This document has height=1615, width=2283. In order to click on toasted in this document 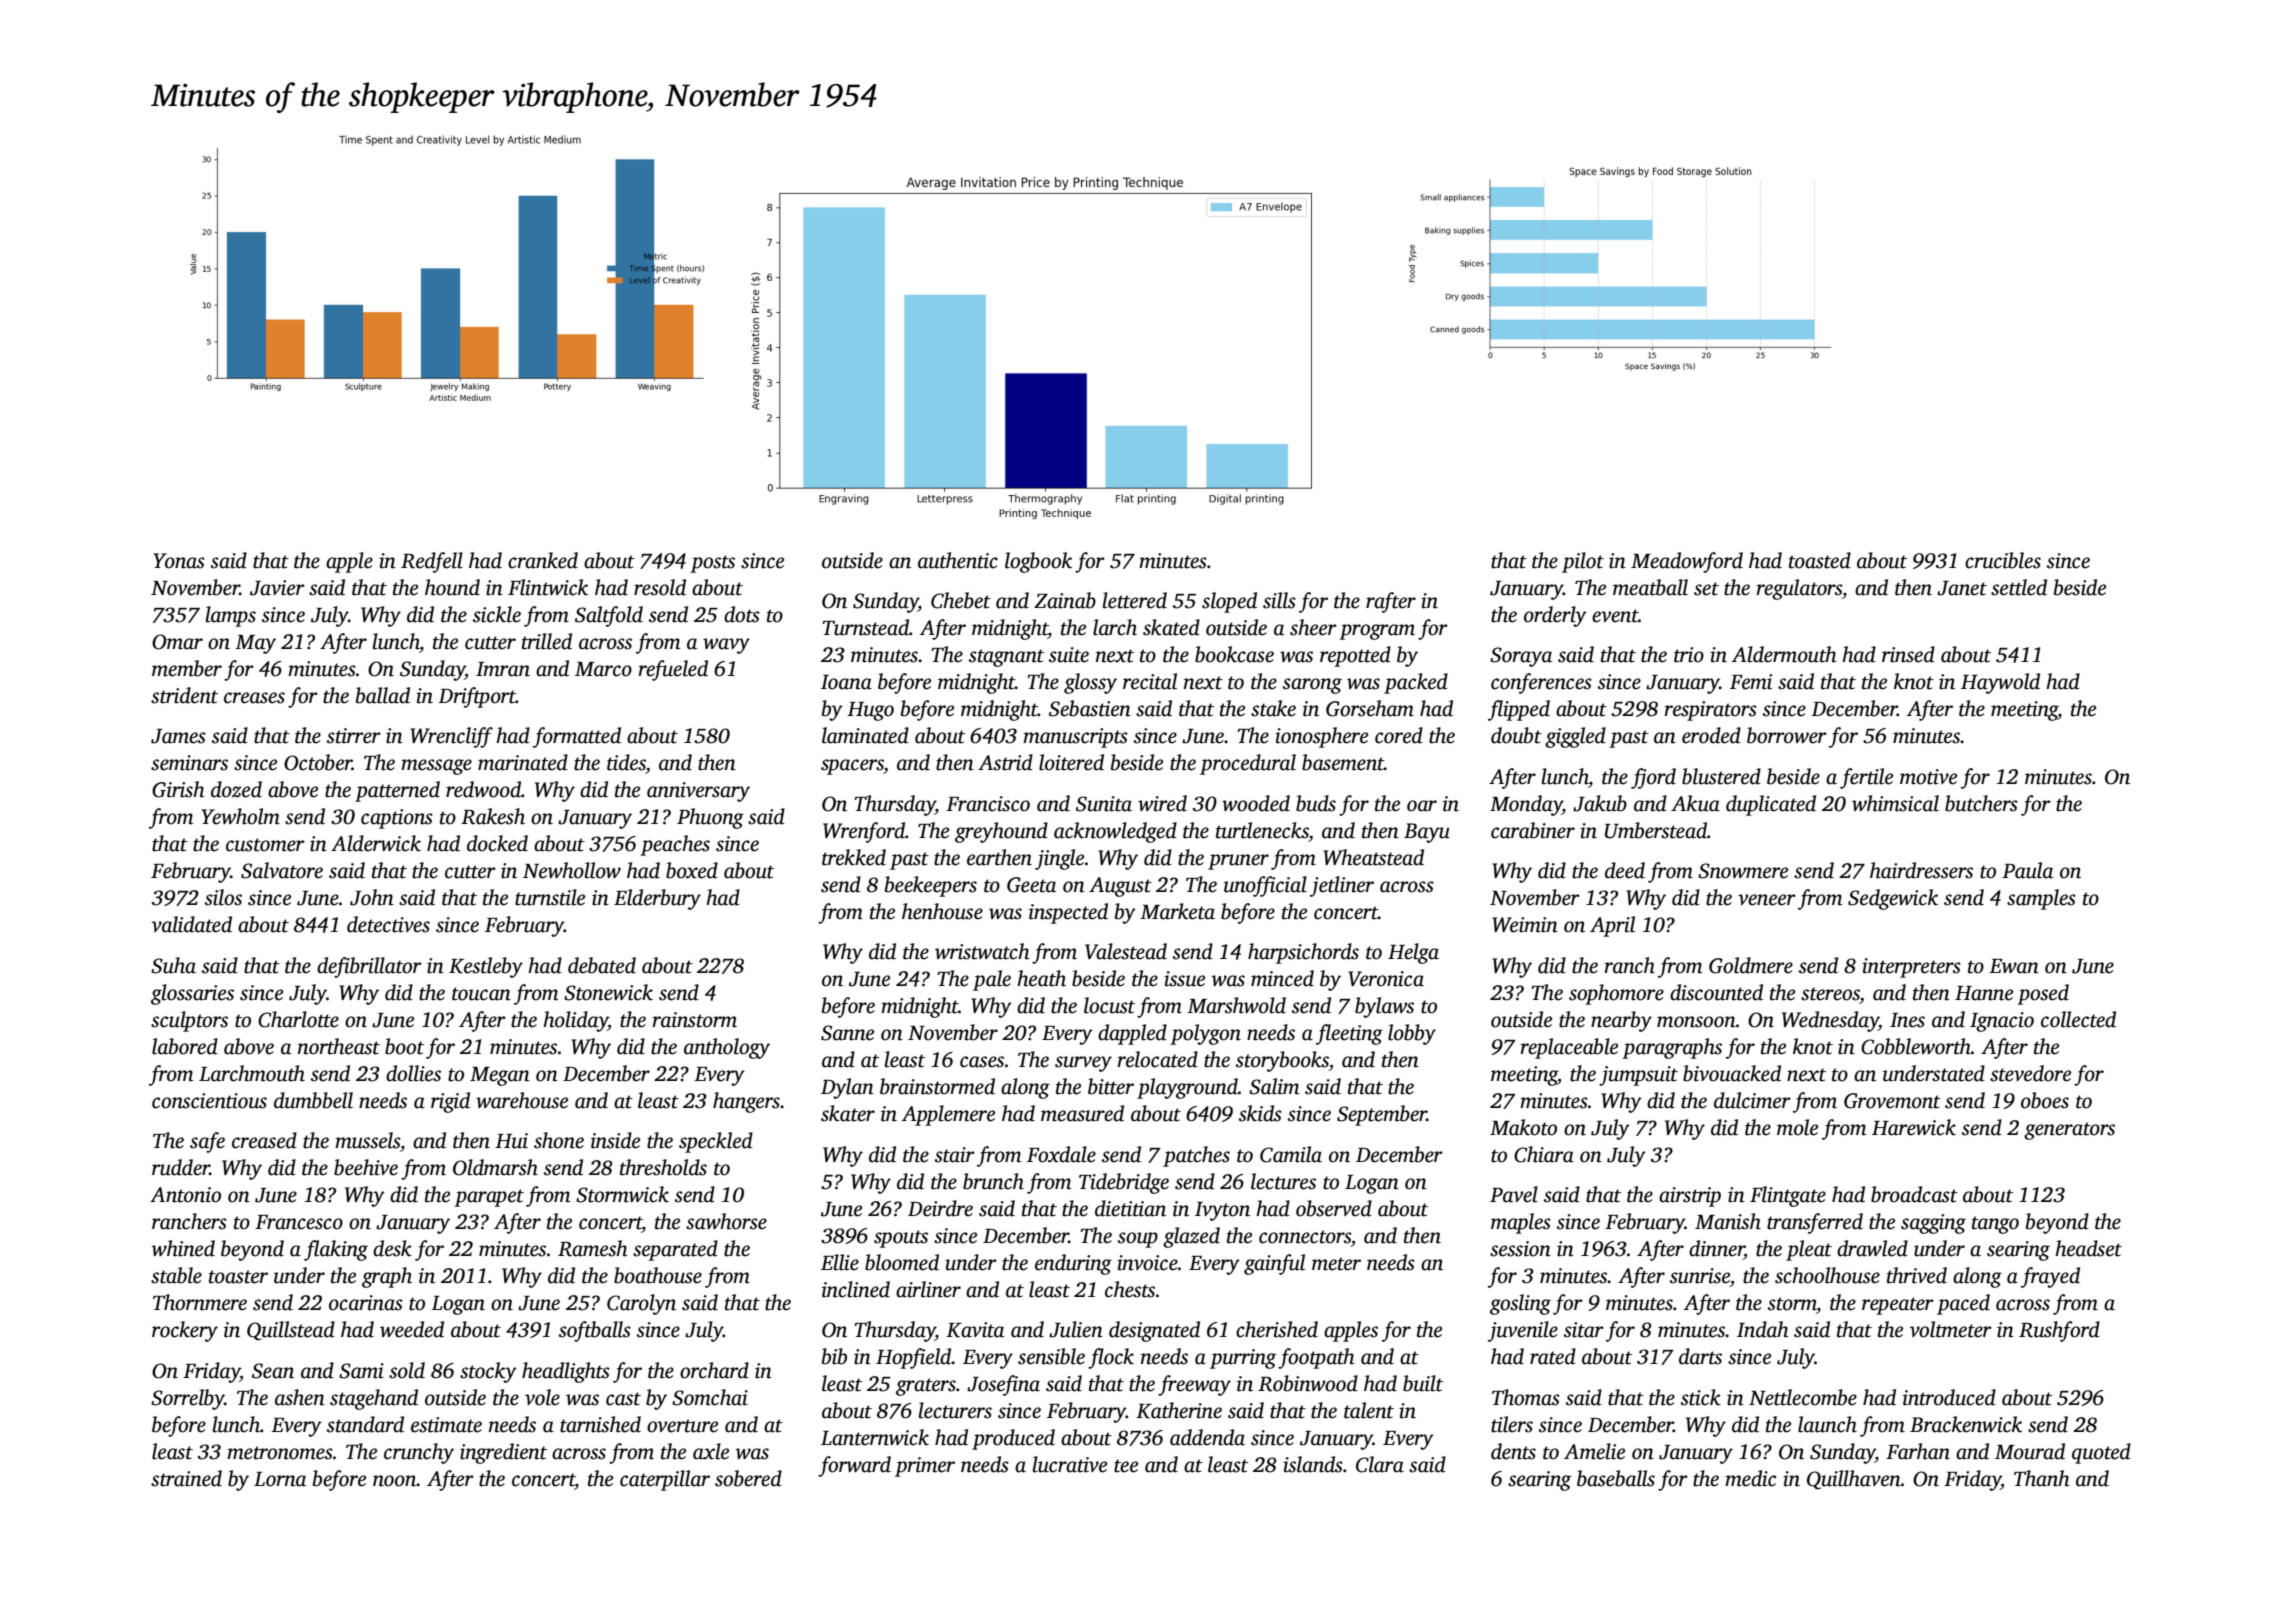, I will do `click(1820, 560)`.
